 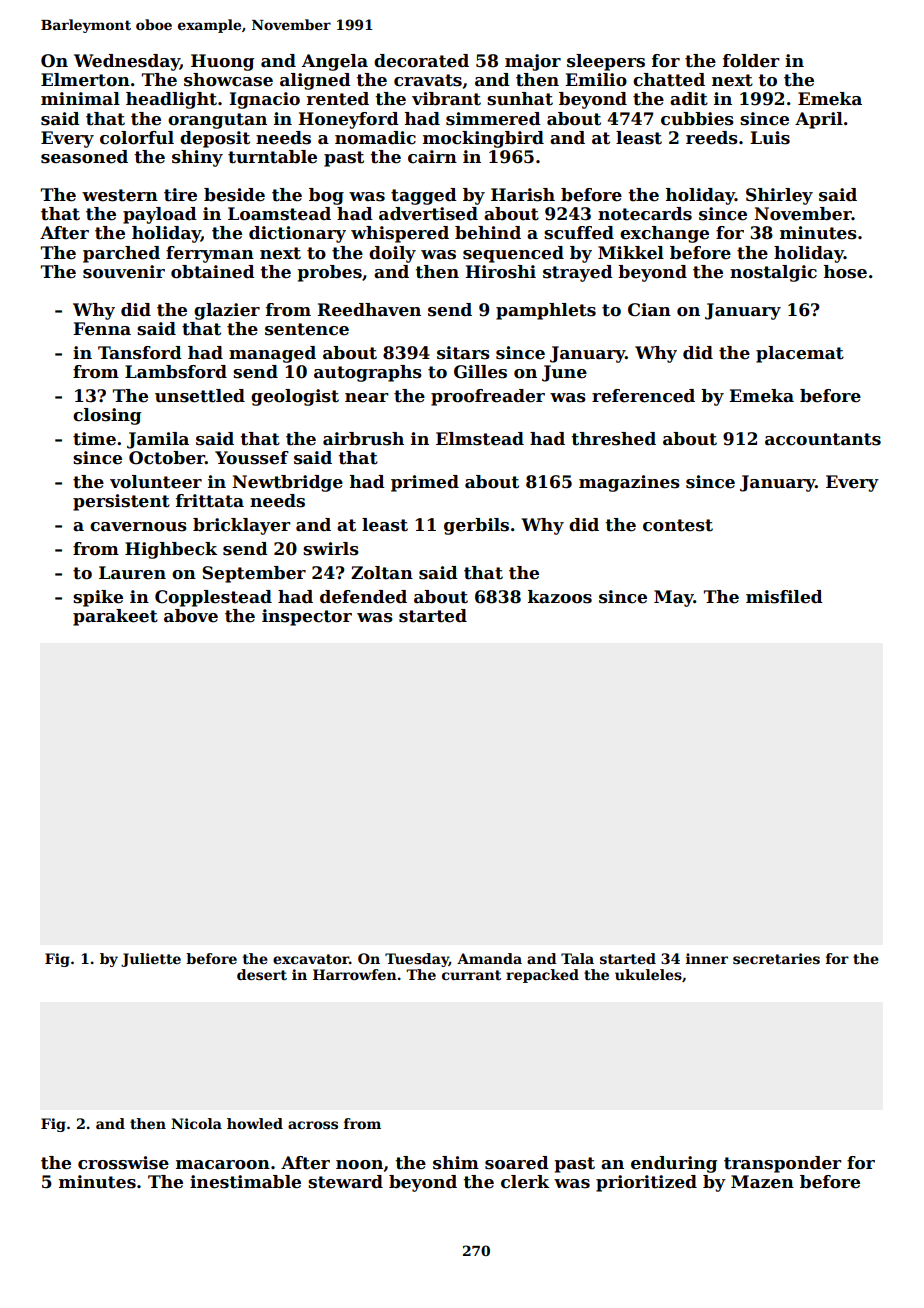 I want to click on adit, so click(x=689, y=99).
